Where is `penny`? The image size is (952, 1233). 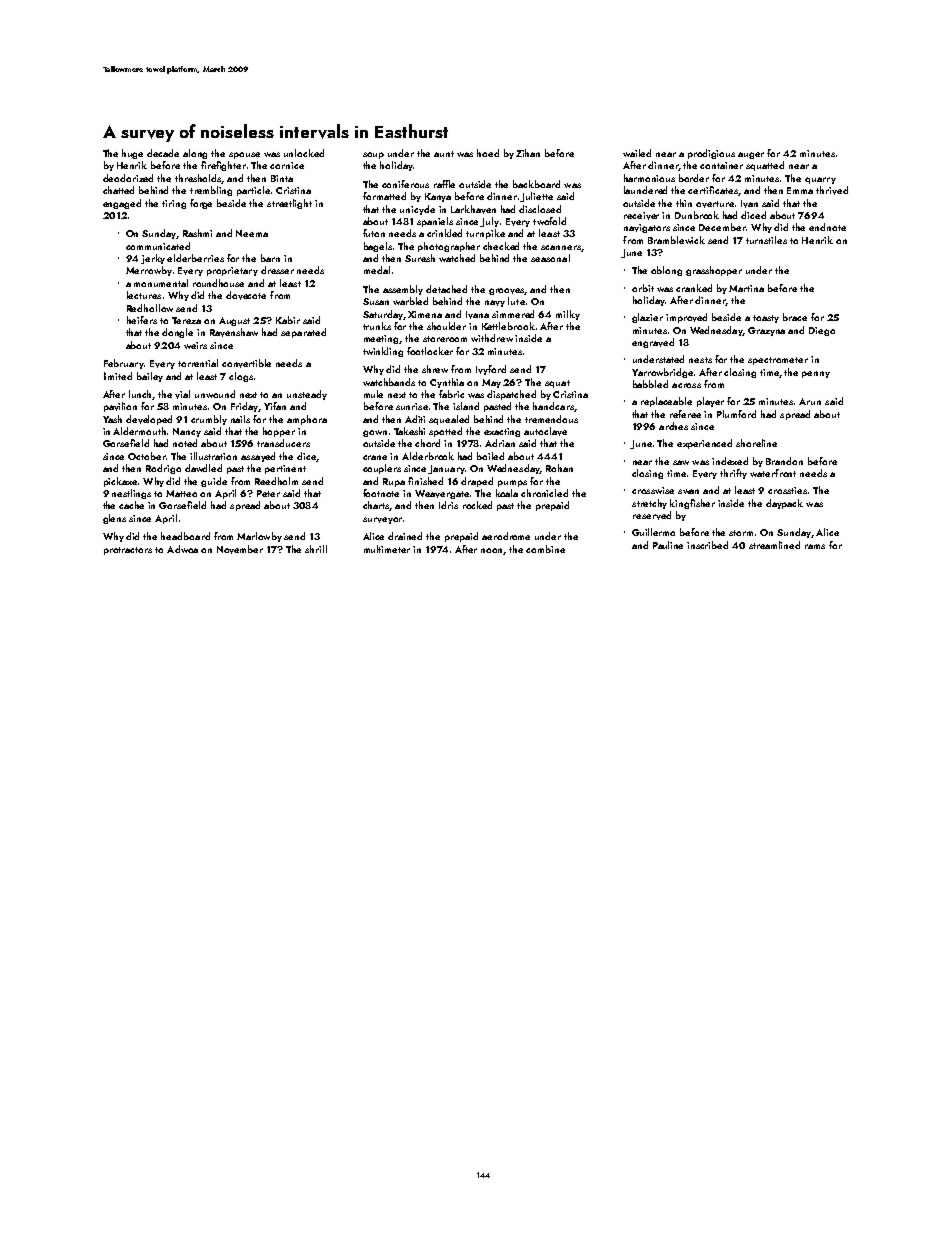
penny is located at coordinates (816, 374).
